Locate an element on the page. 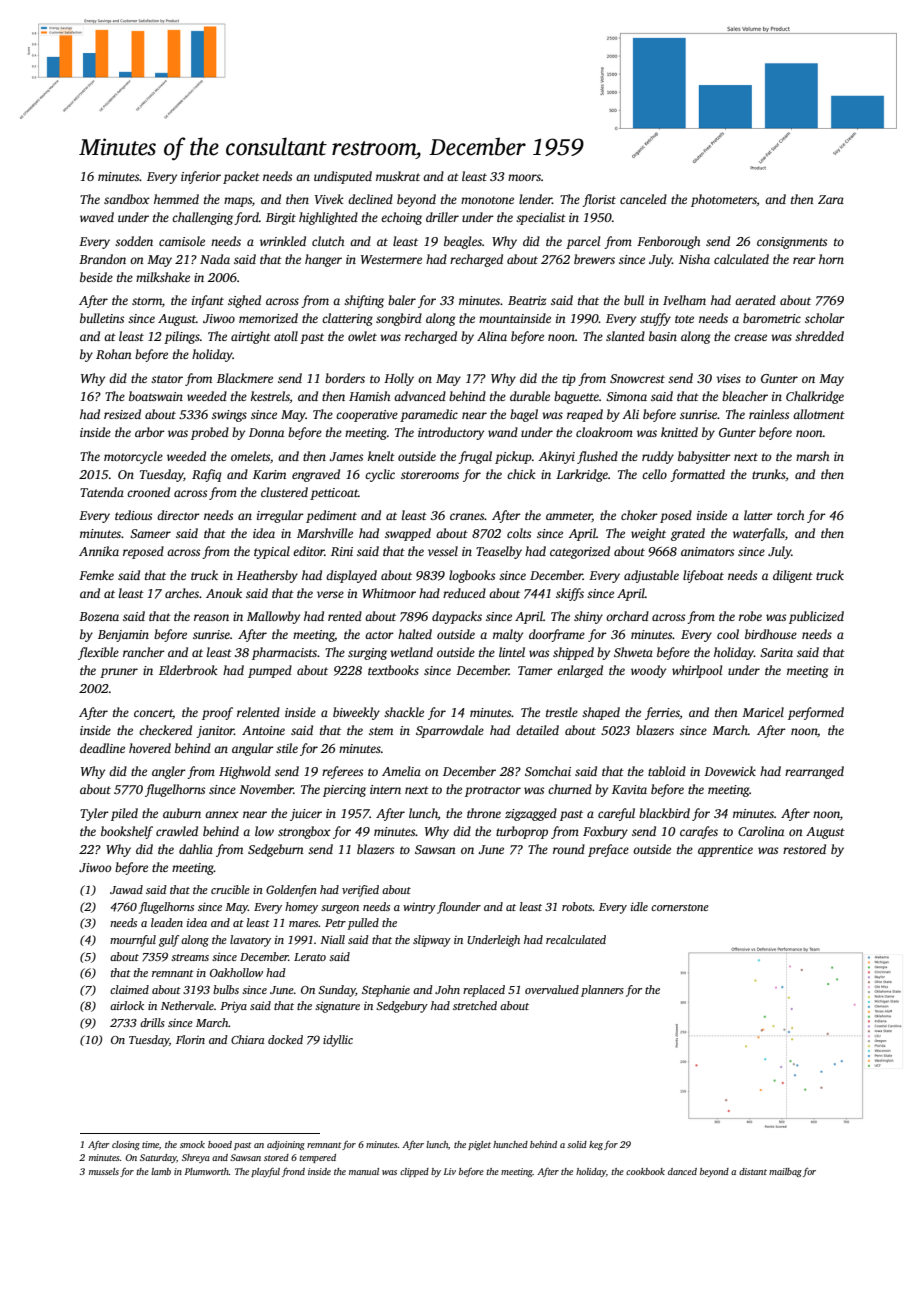  playful is located at coordinates (265, 1172).
